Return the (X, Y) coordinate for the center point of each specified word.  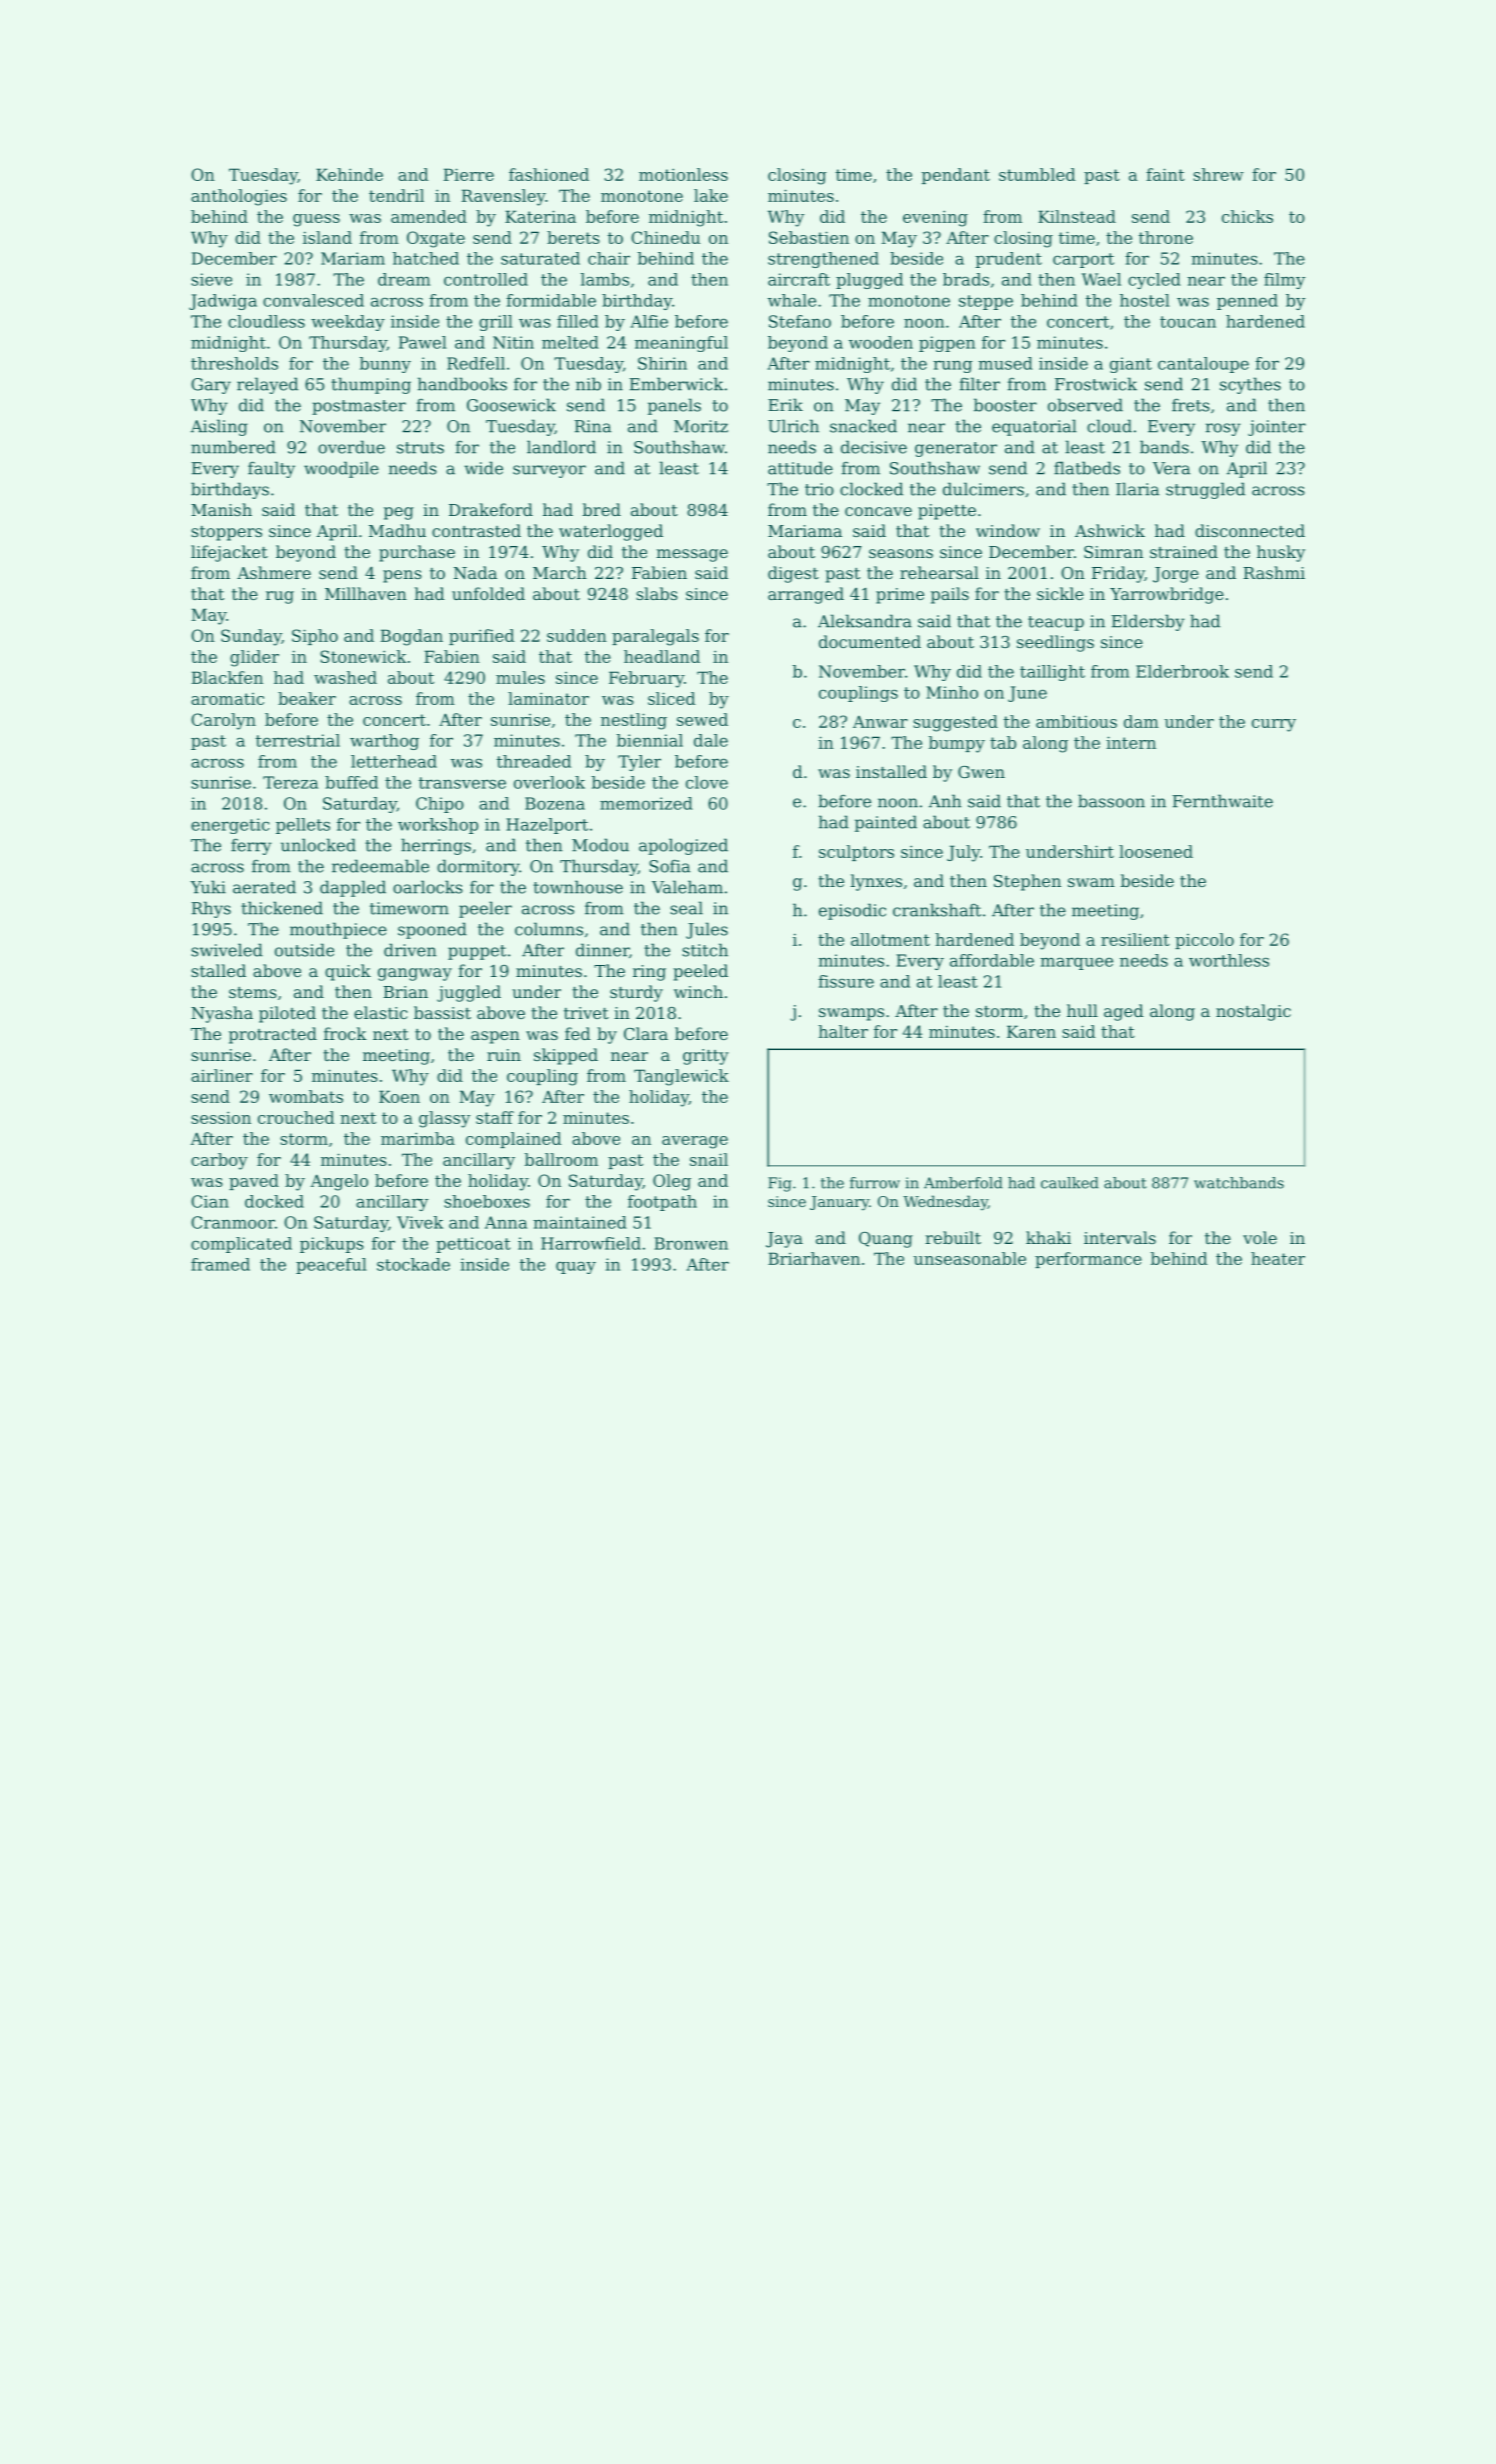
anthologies (239, 197)
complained (514, 1140)
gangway (415, 974)
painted (886, 823)
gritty (706, 1057)
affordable (992, 960)
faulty (271, 469)
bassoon (1111, 801)
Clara (646, 1033)
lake (711, 195)
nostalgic (1253, 1012)
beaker (307, 698)
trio (819, 489)
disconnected (1250, 530)
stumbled (1037, 174)
